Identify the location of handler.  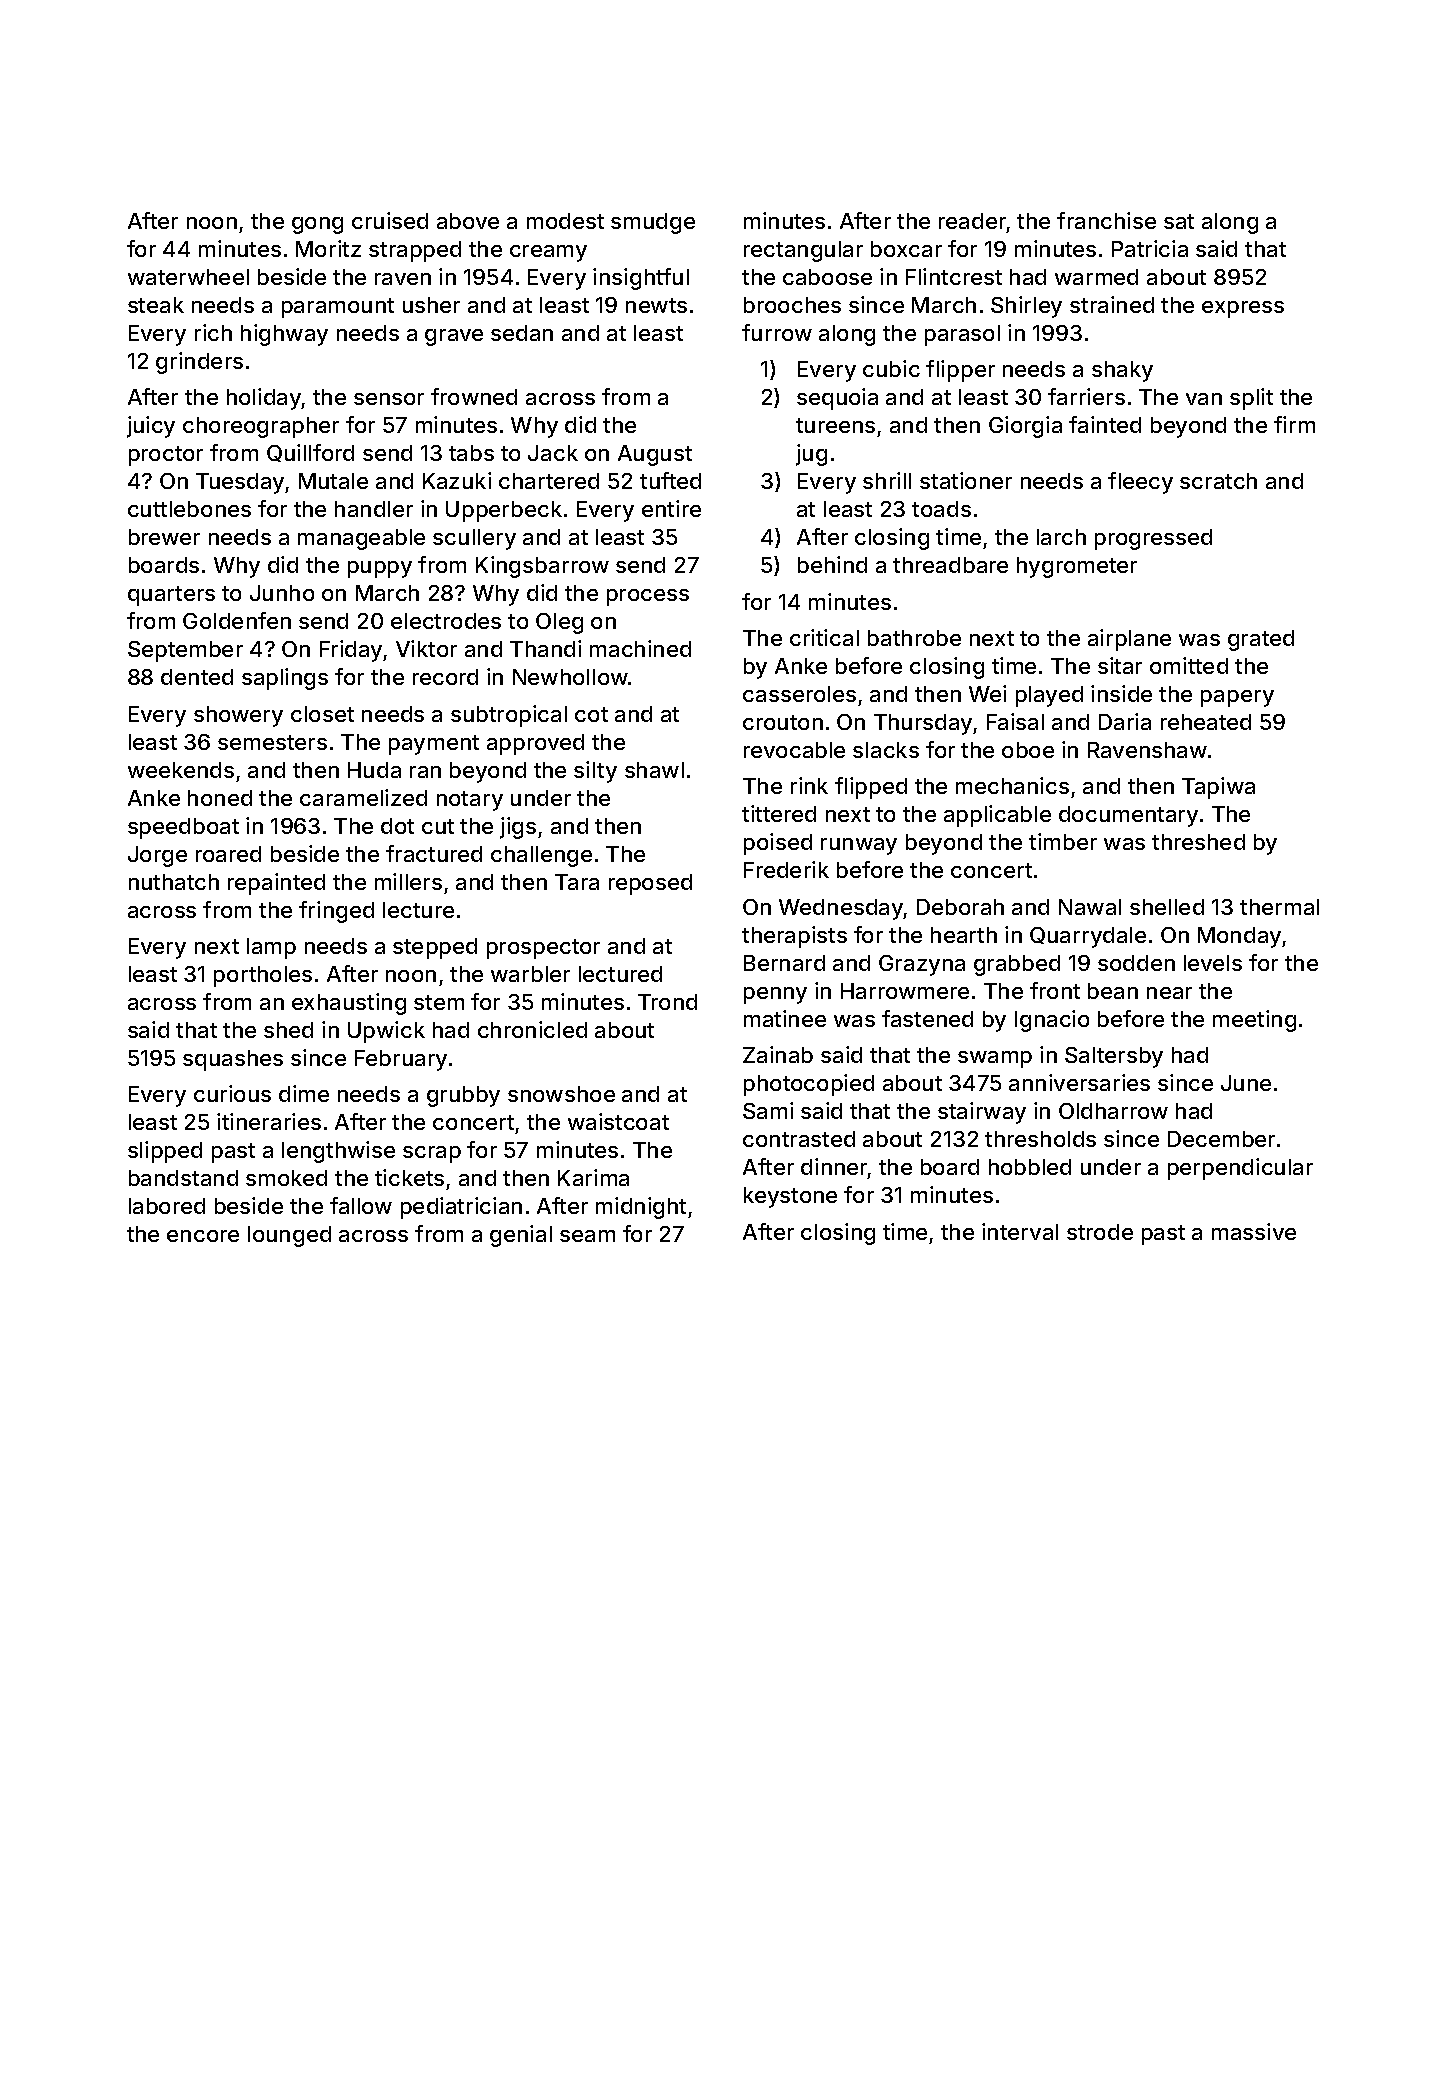
(374, 509).
